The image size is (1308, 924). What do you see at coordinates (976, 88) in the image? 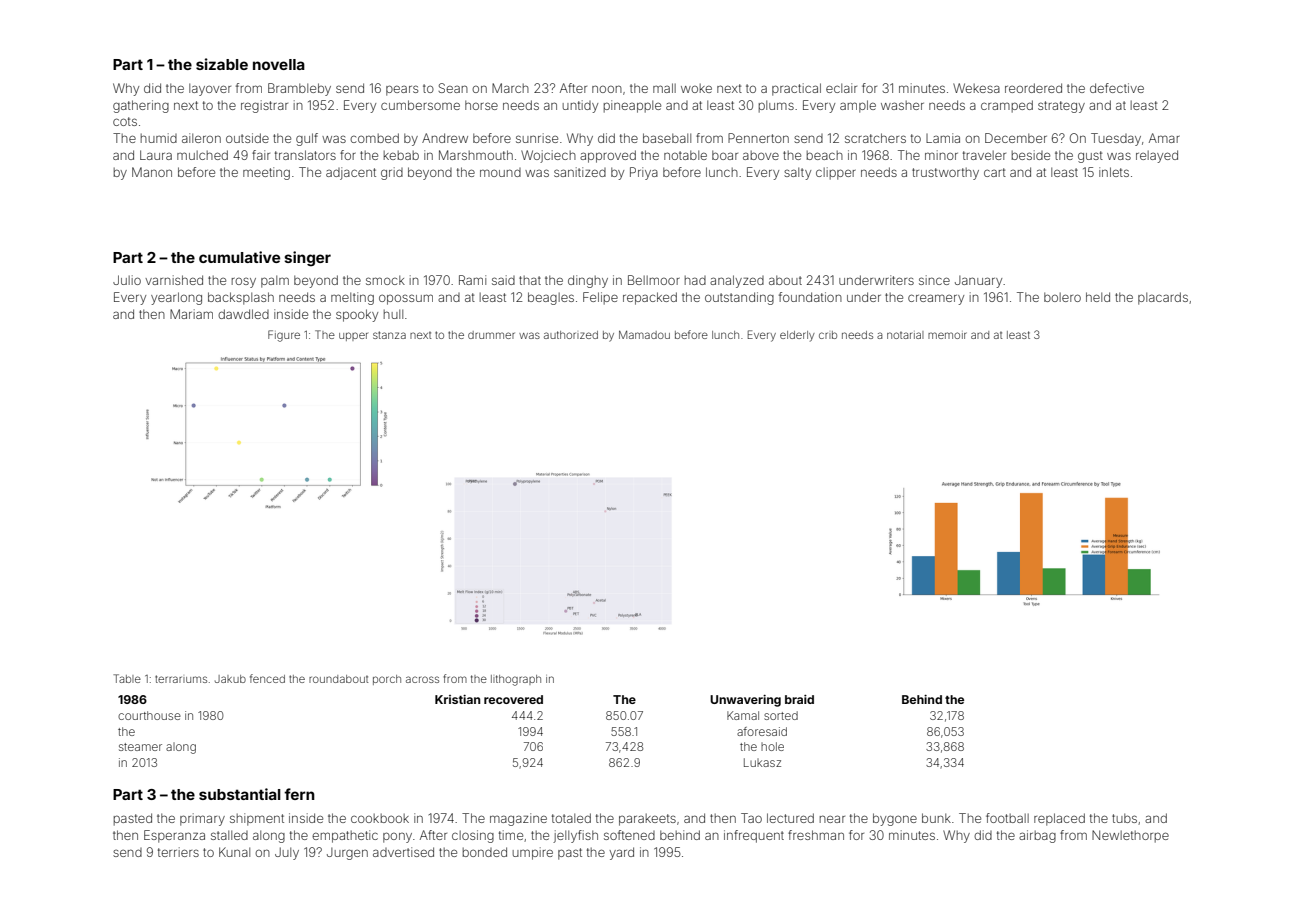
I see `Wekesa` at bounding box center [976, 88].
